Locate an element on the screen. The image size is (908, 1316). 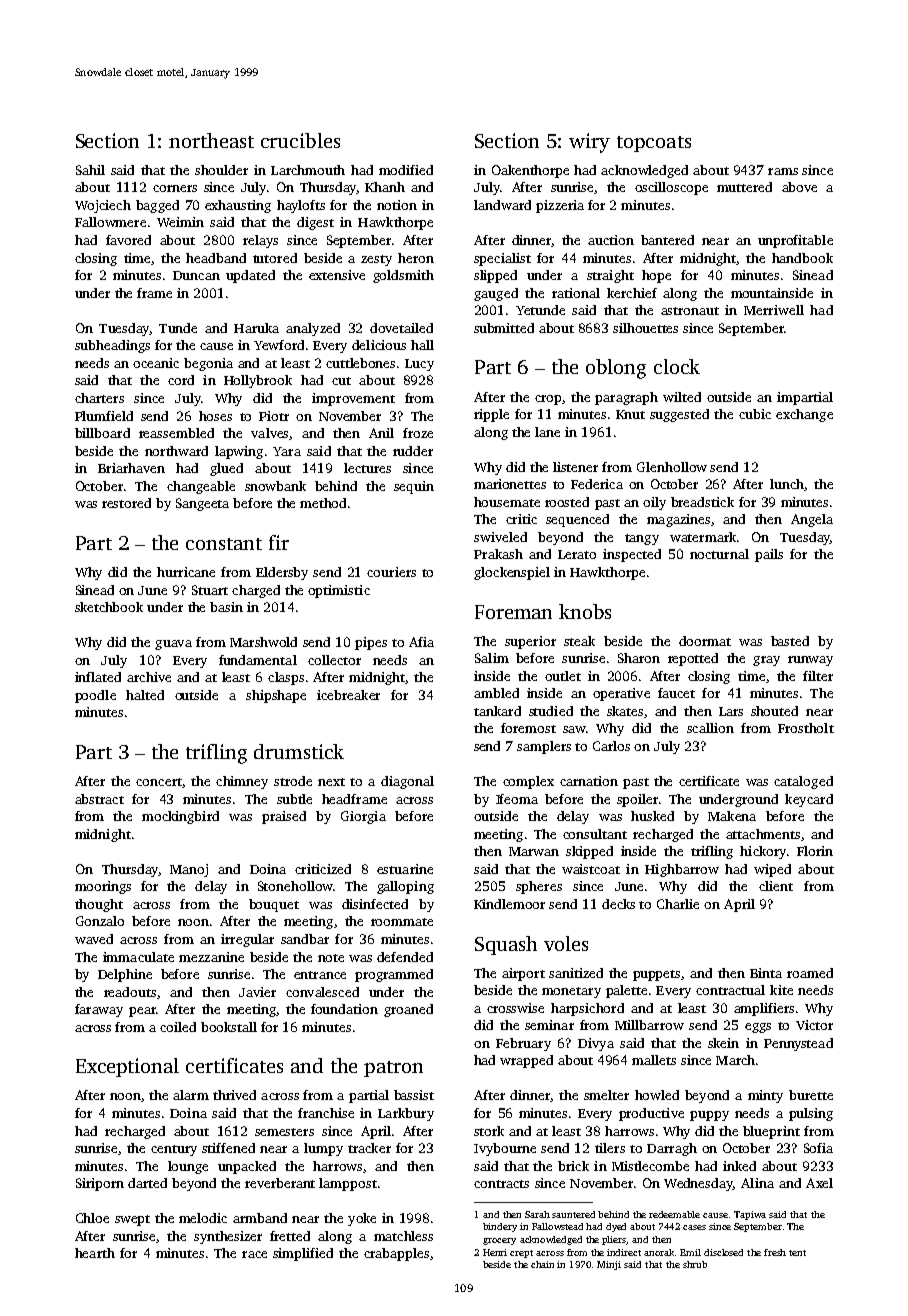
ripple is located at coordinates (491, 415).
